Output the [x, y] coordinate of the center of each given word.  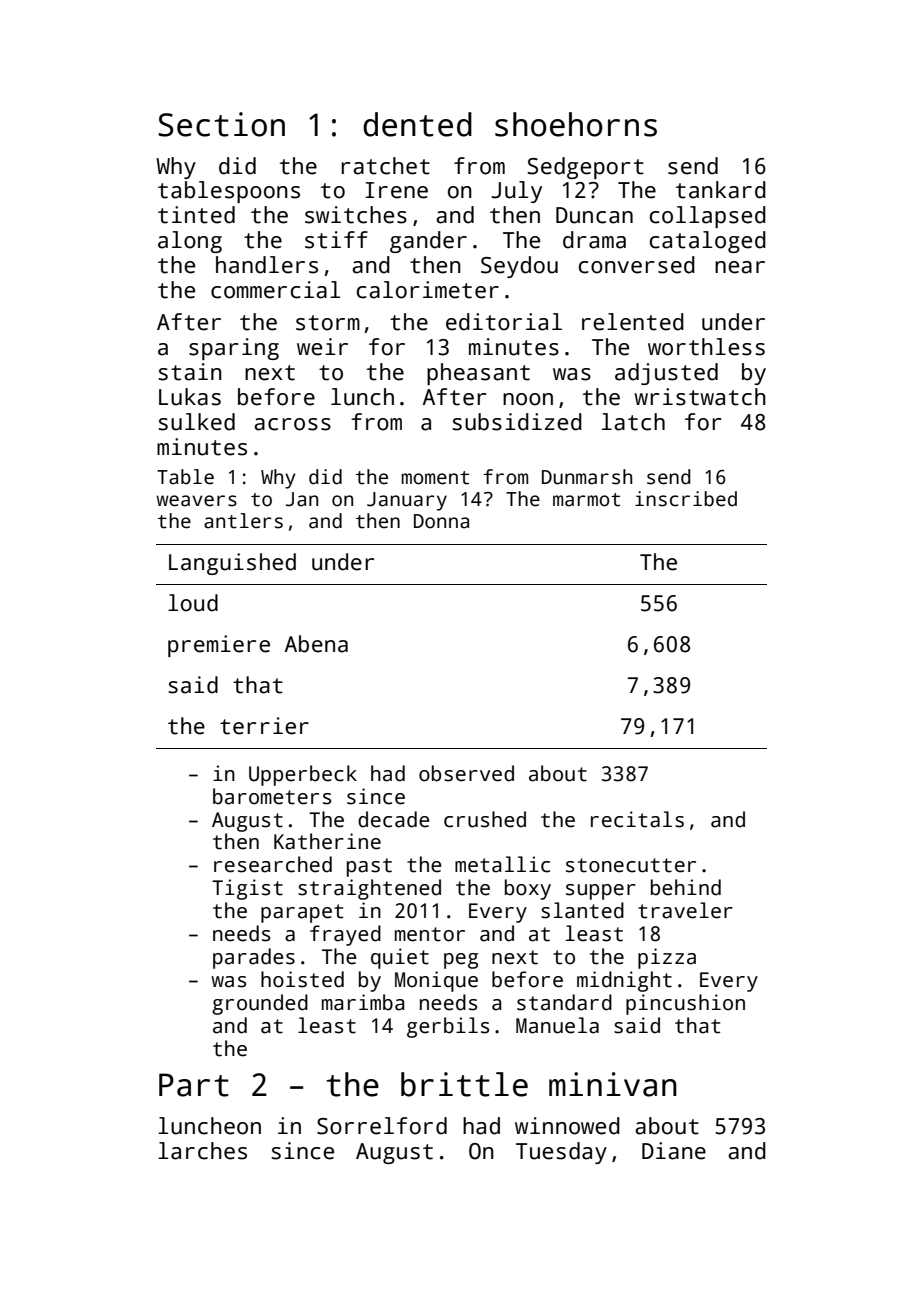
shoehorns [576, 124]
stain [190, 372]
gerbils [448, 1027]
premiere [219, 646]
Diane [674, 1151]
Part [194, 1085]
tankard [721, 190]
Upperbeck [303, 775]
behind [686, 887]
